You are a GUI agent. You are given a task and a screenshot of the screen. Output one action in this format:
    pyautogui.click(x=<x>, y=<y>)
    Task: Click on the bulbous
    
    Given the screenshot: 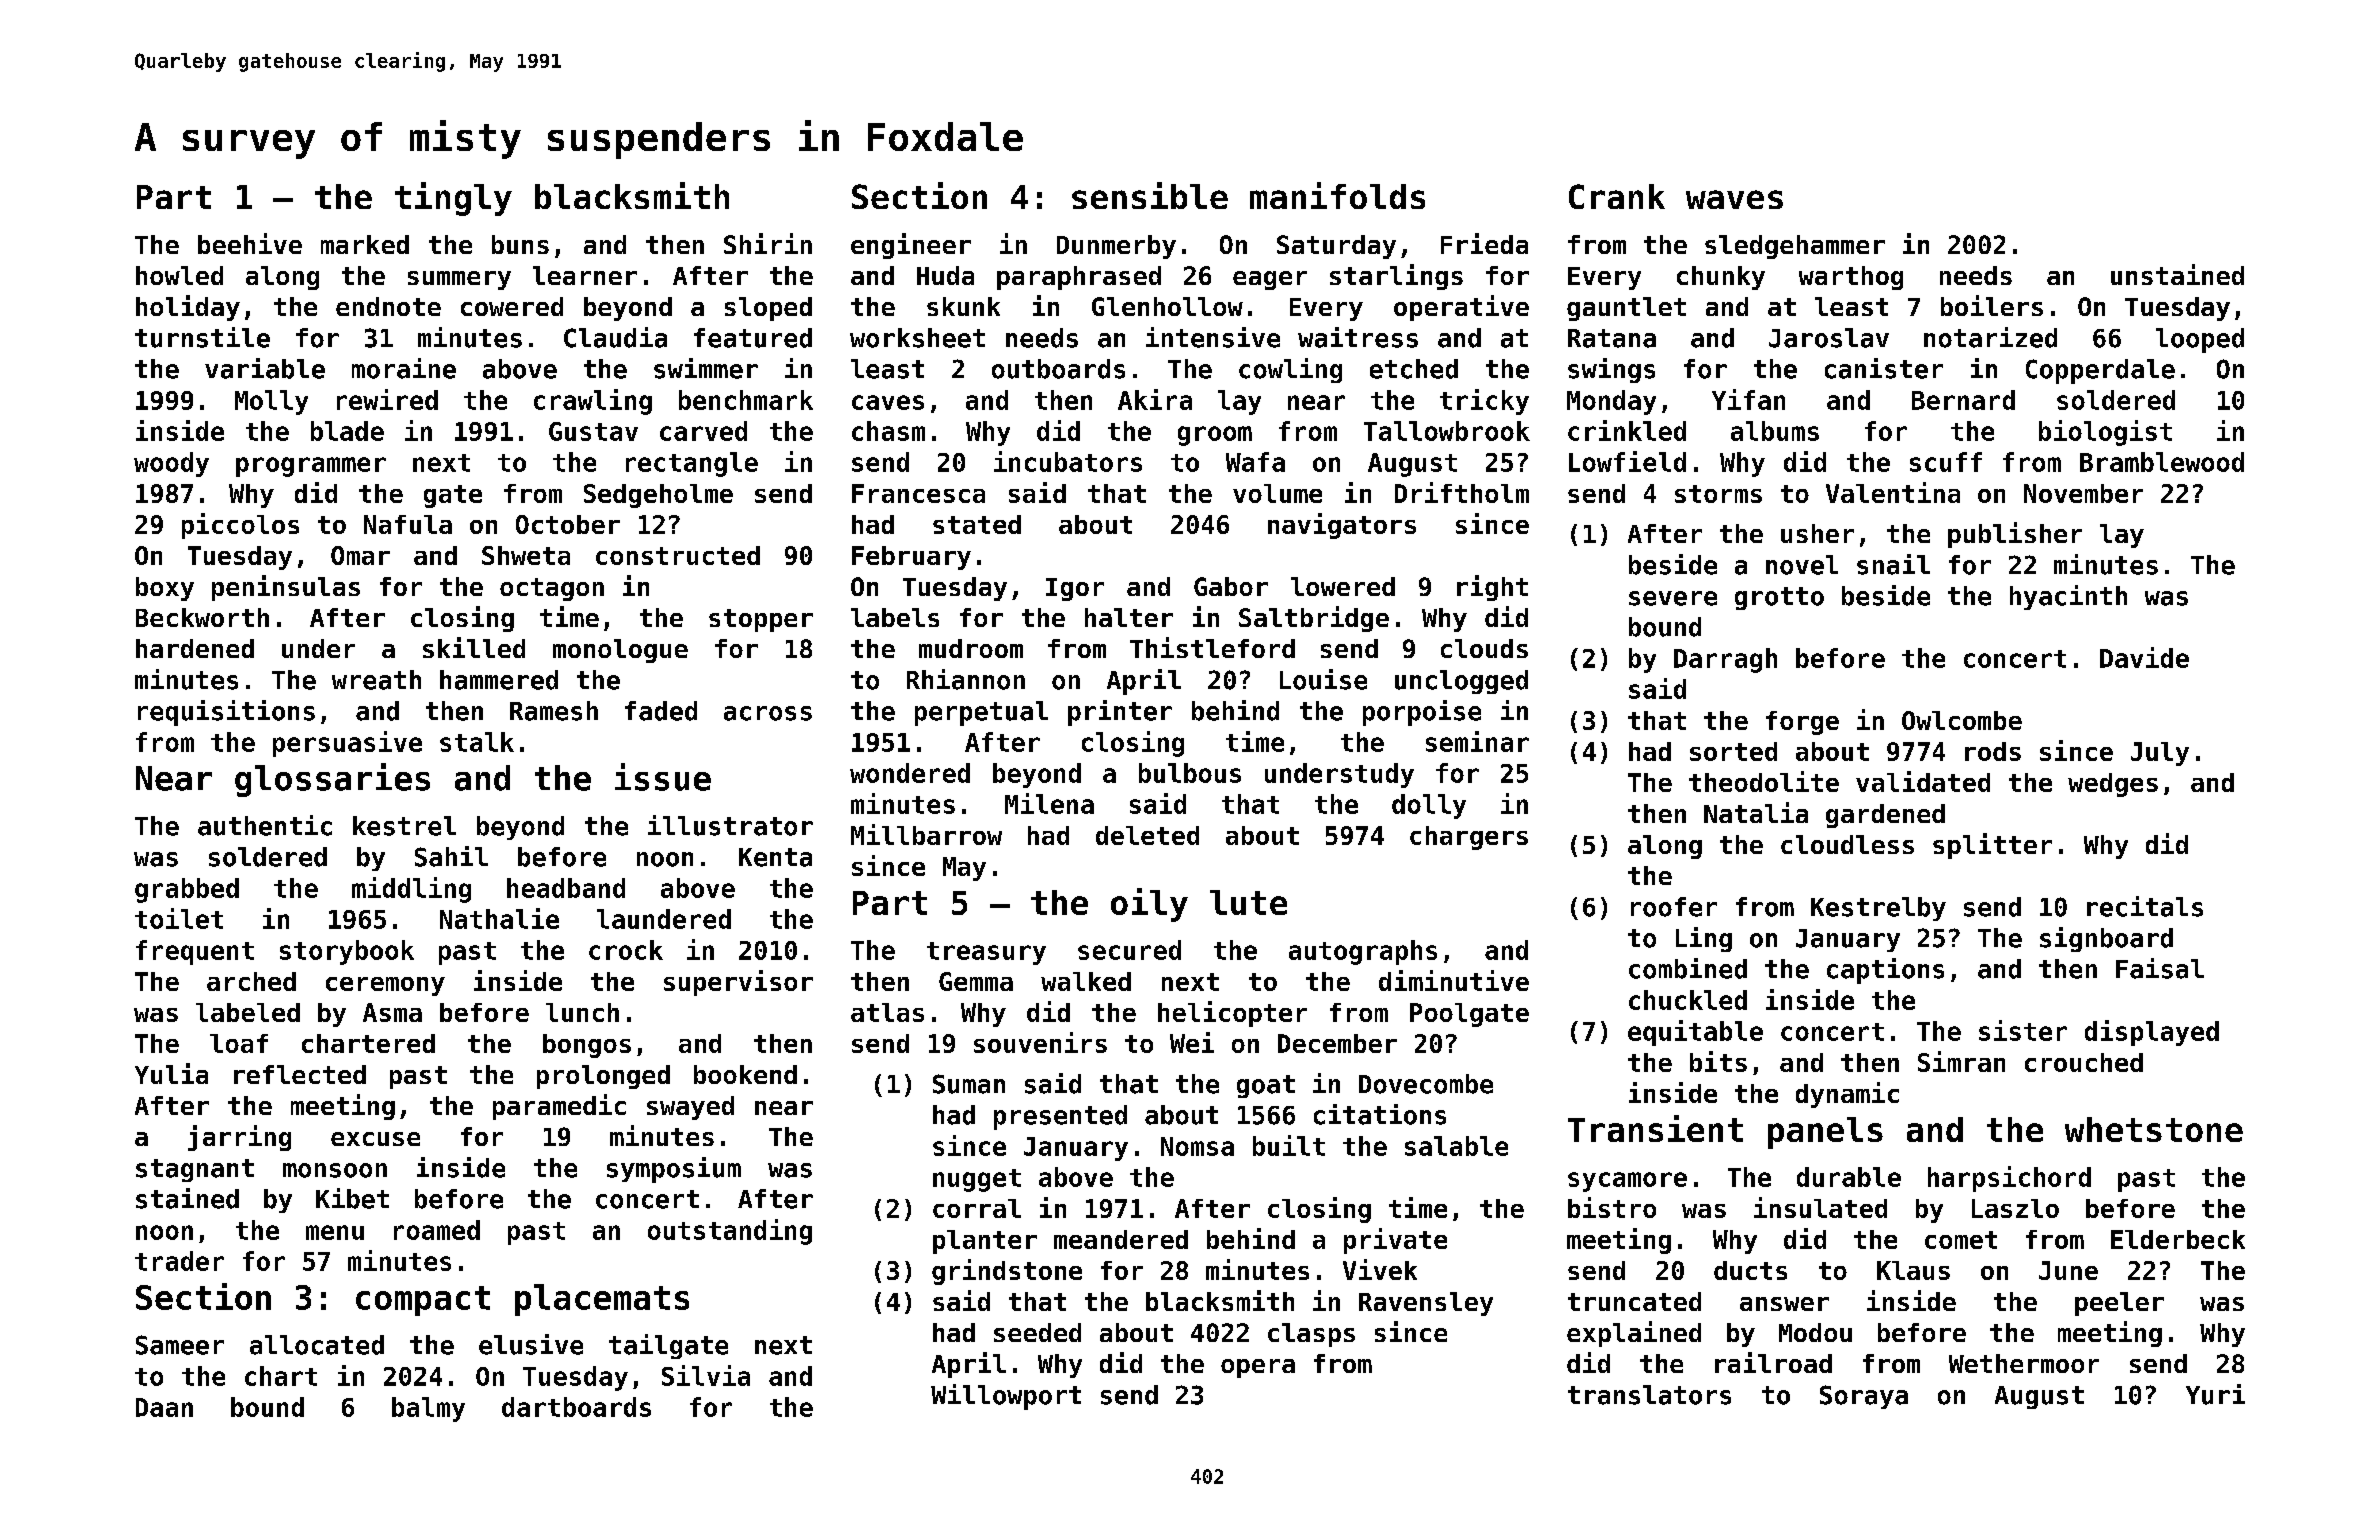 What is the action you would take?
    pyautogui.click(x=1190, y=773)
